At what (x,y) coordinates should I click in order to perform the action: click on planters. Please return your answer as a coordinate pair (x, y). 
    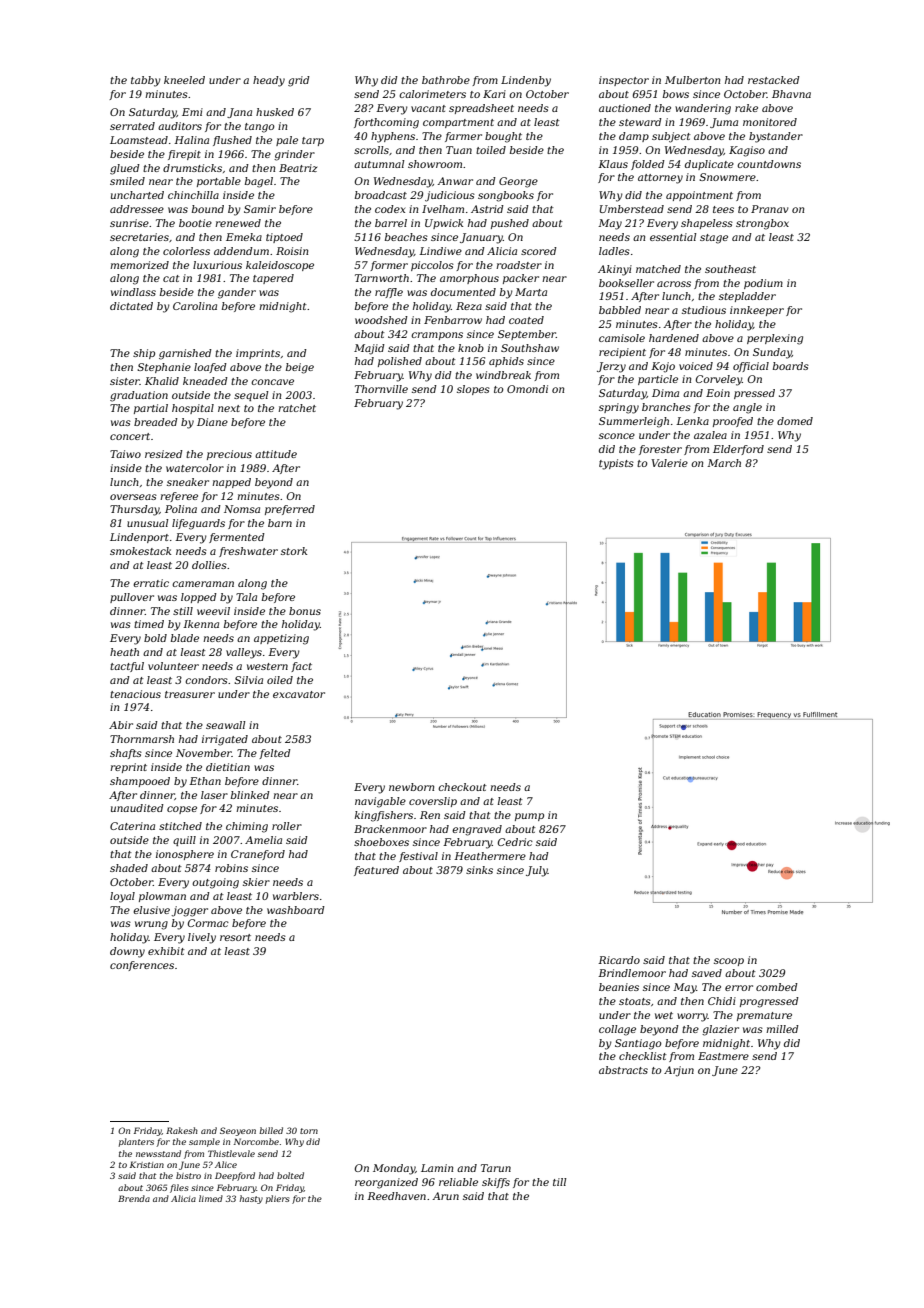
    Looking at the image, I should click on (136, 1142).
